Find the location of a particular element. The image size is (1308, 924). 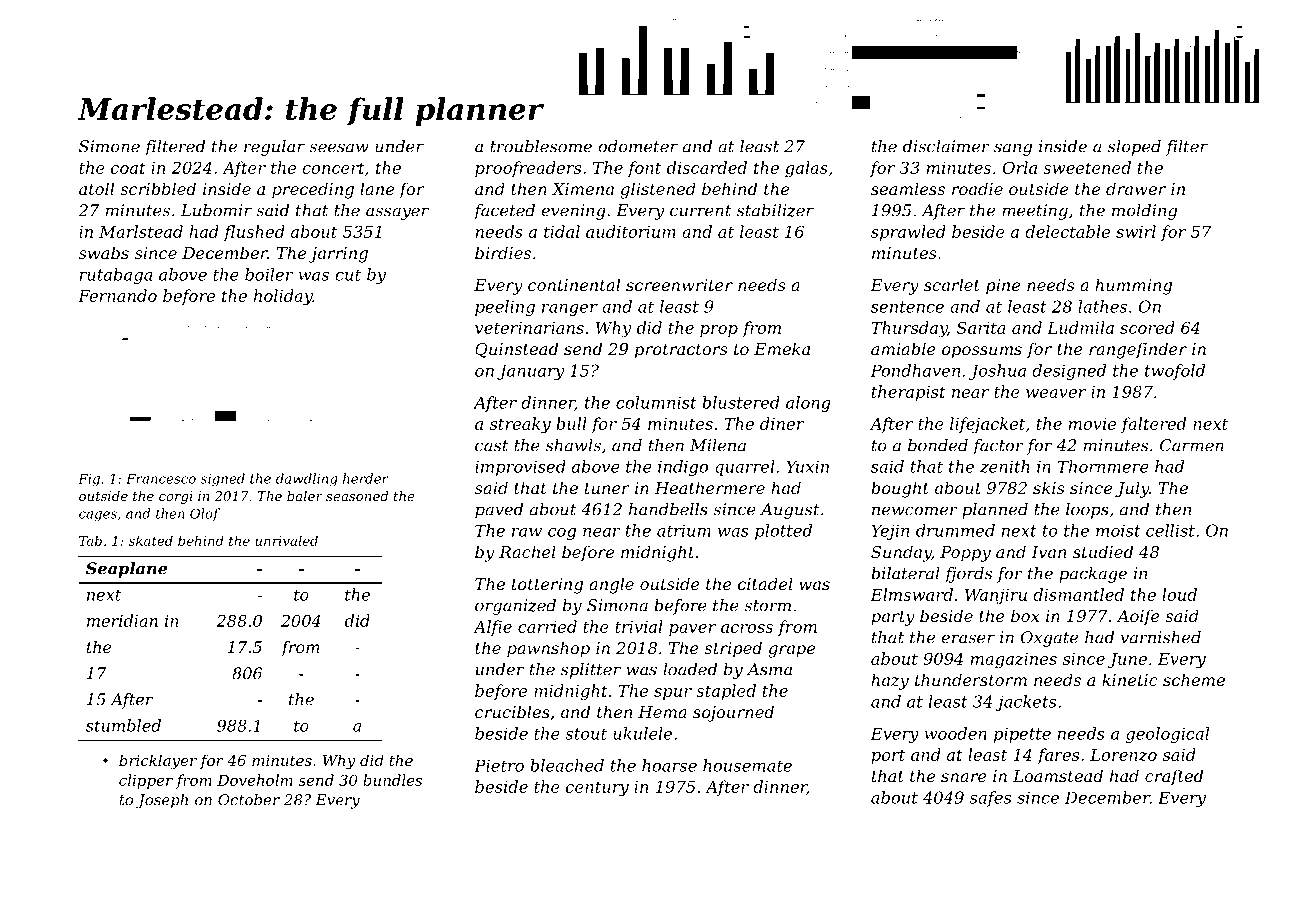

meridian is located at coordinates (122, 620).
